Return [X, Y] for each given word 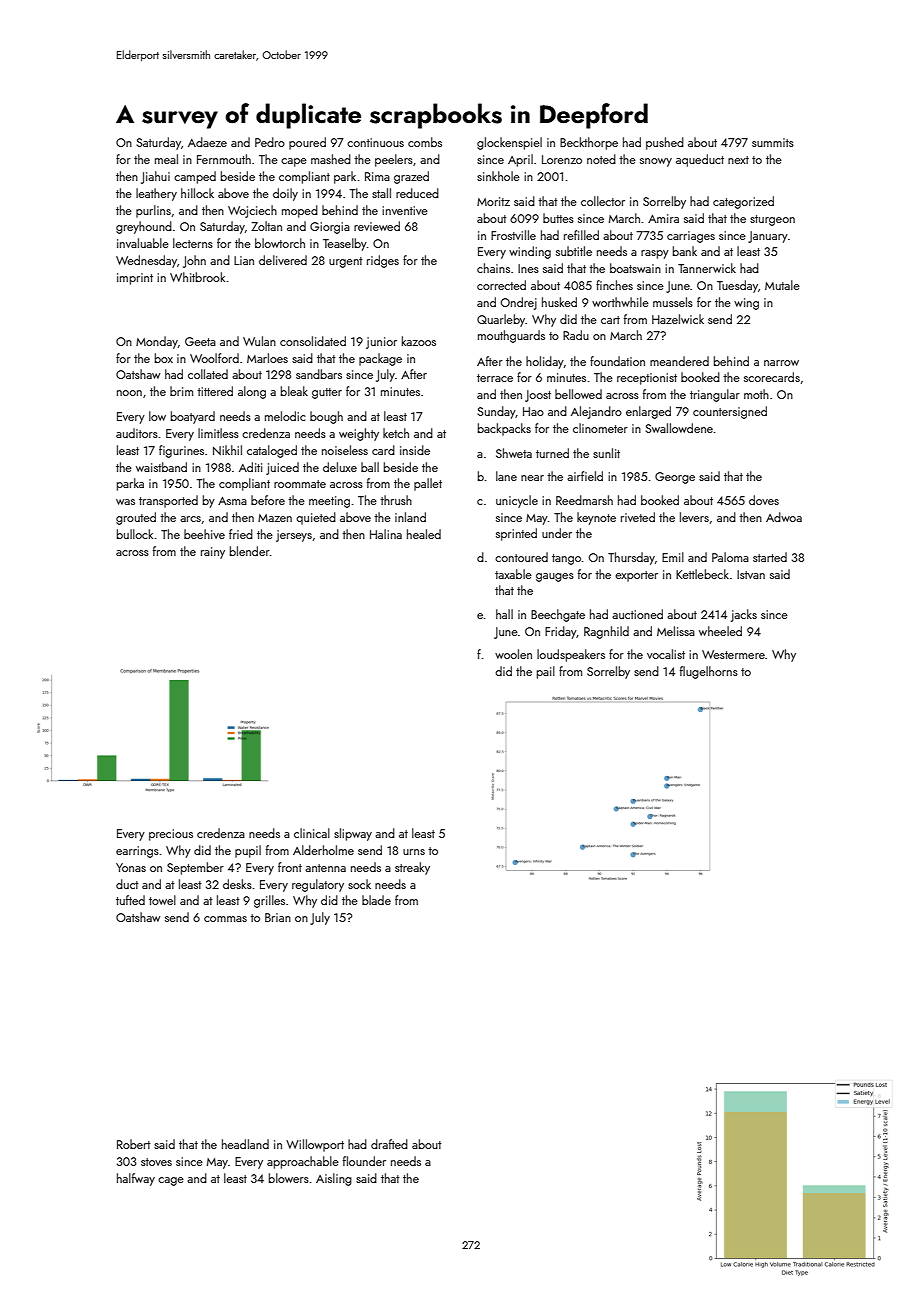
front [290, 867]
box [164, 358]
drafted [389, 1144]
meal [166, 159]
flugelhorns [709, 672]
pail [546, 672]
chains [493, 268]
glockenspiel [509, 143]
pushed [665, 143]
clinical [312, 833]
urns [414, 852]
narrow [781, 363]
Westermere [733, 654]
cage [171, 1181]
